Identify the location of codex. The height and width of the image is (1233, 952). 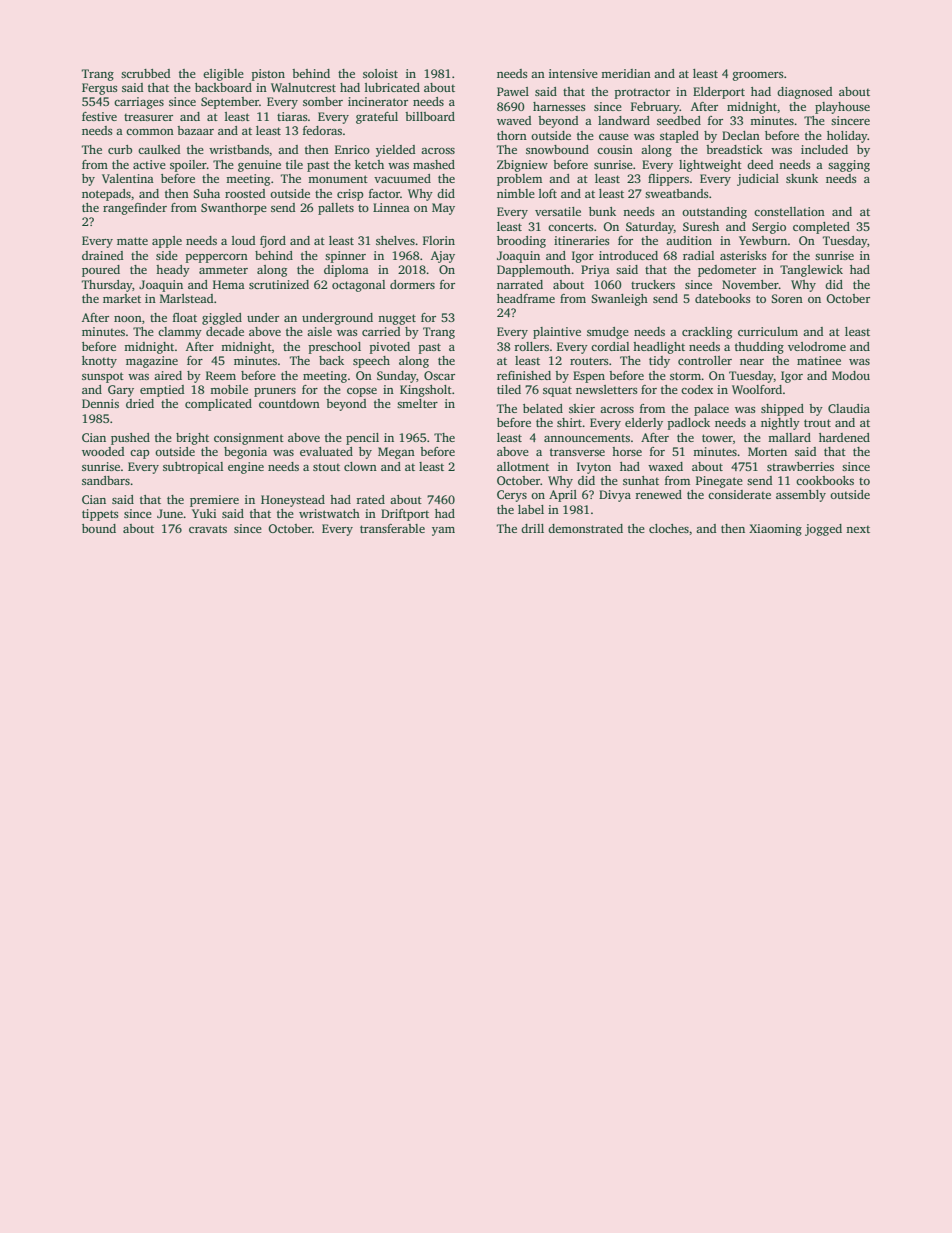
(697, 389).
